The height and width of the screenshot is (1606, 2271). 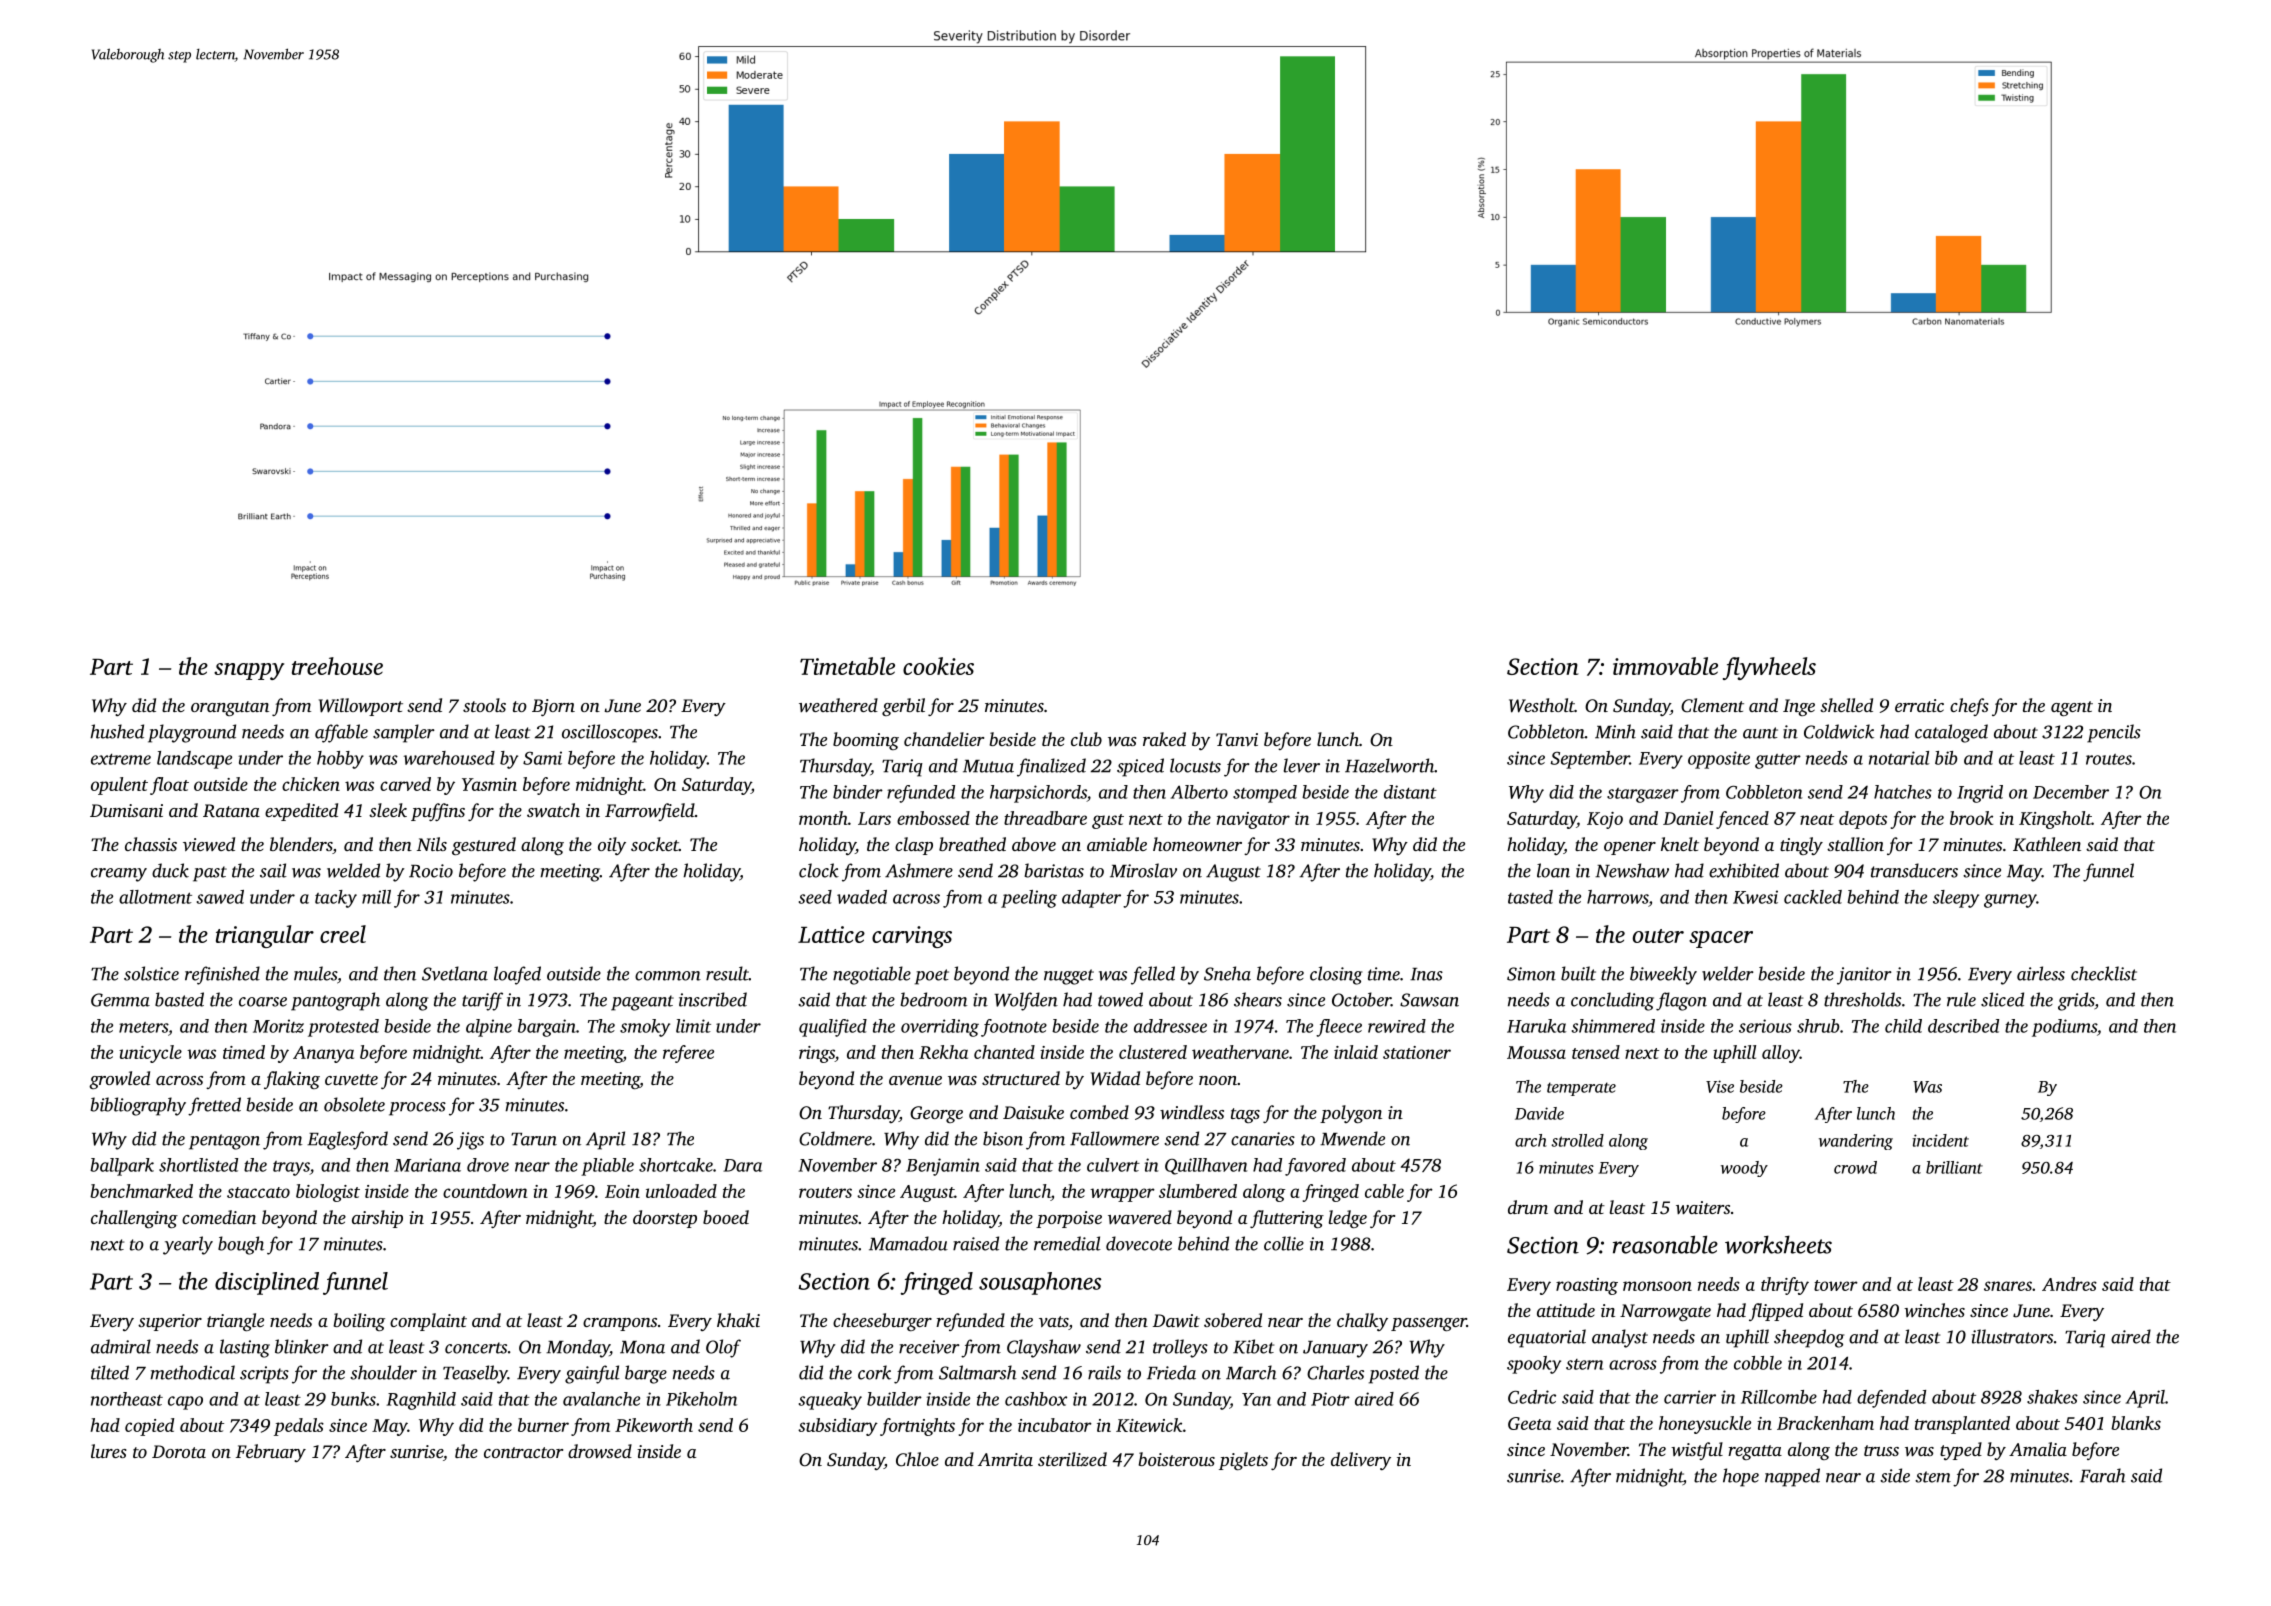 What do you see at coordinates (1153, 975) in the screenshot?
I see `felled` at bounding box center [1153, 975].
